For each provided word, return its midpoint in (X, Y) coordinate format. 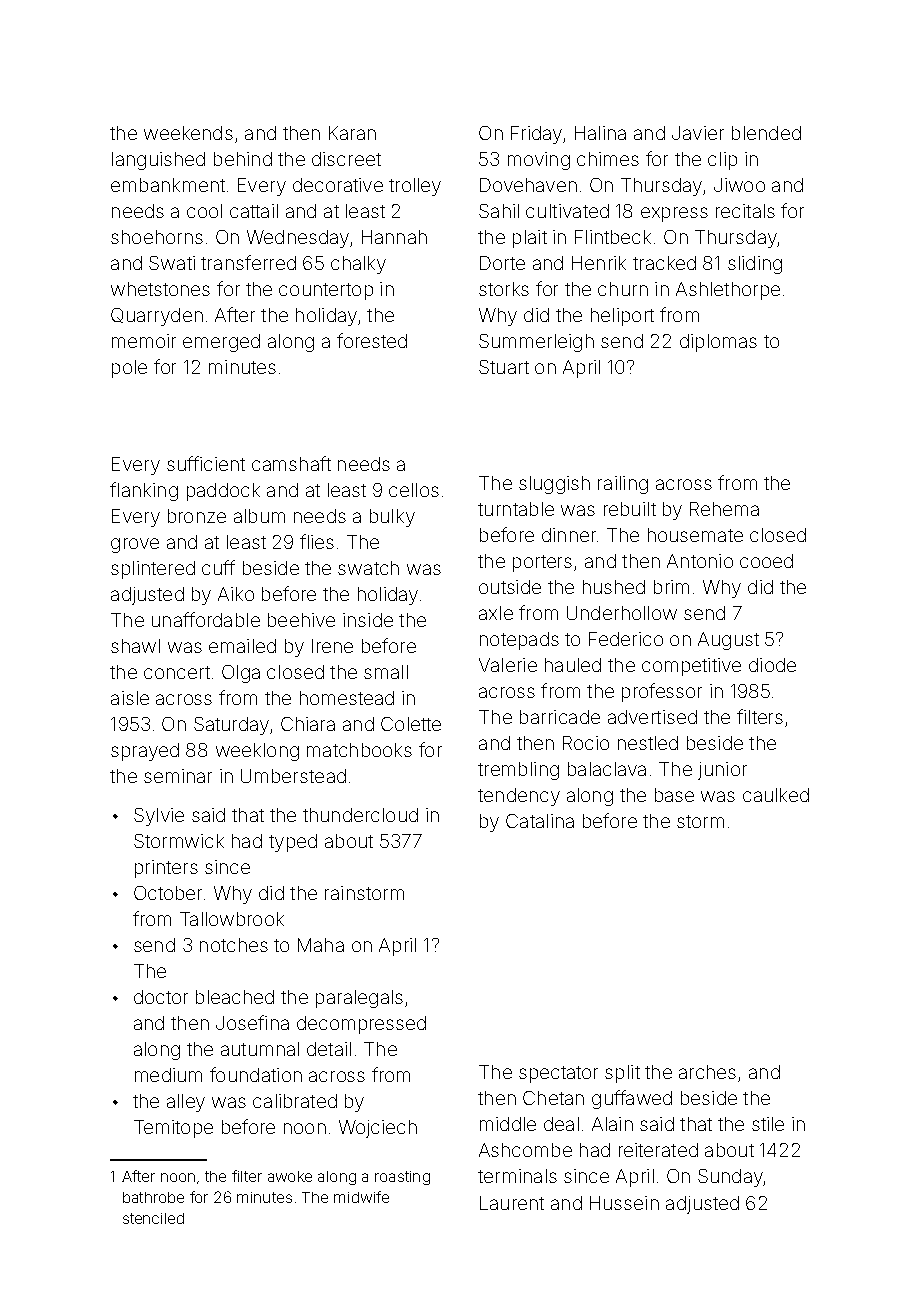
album (259, 516)
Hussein (624, 1203)
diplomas (718, 343)
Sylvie (159, 817)
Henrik (599, 263)
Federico (626, 639)
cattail (254, 211)
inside (368, 620)
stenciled (153, 1218)
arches (707, 1072)
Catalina (540, 821)
